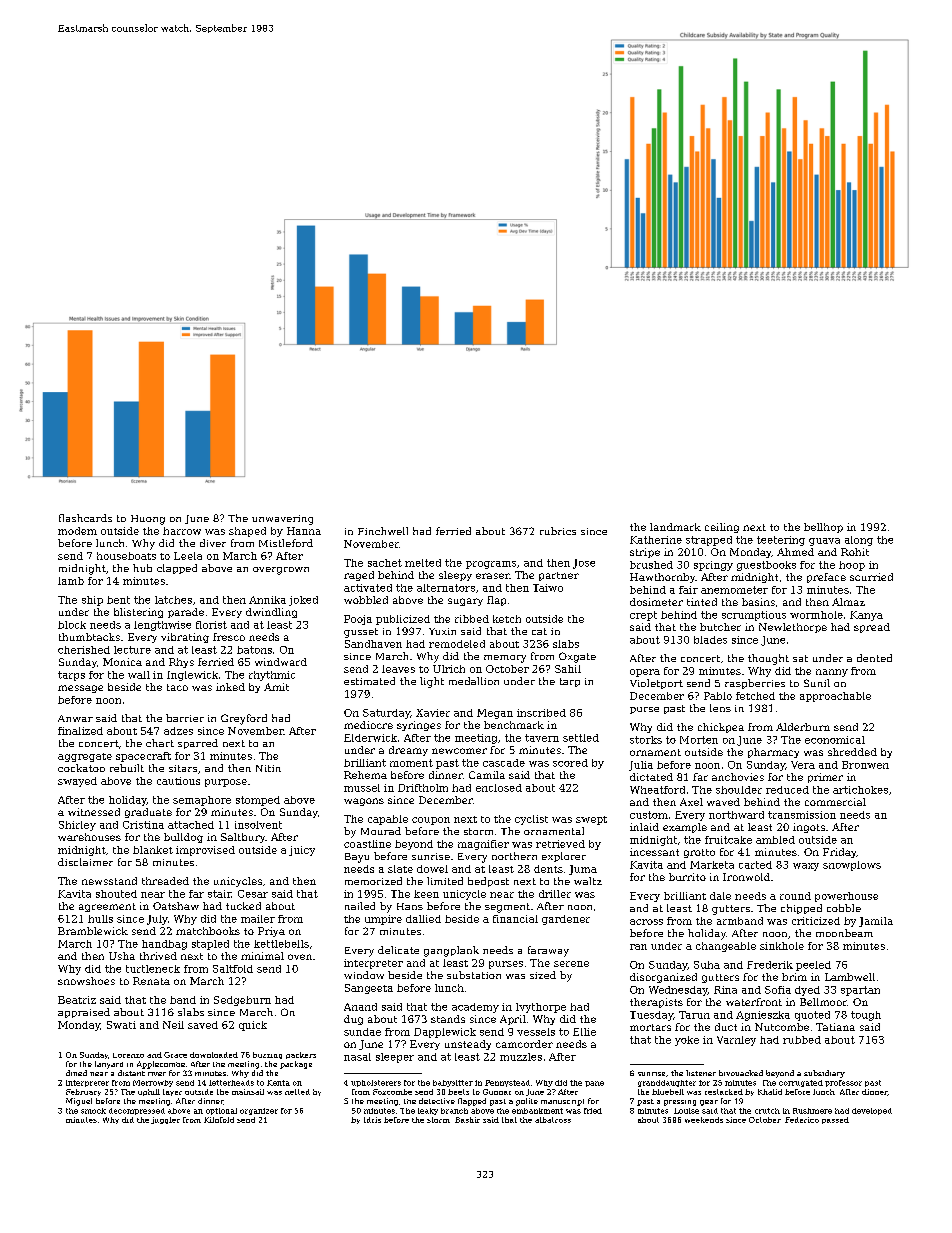  Describe the element at coordinates (185, 718) in the page. I see `barrier` at that location.
